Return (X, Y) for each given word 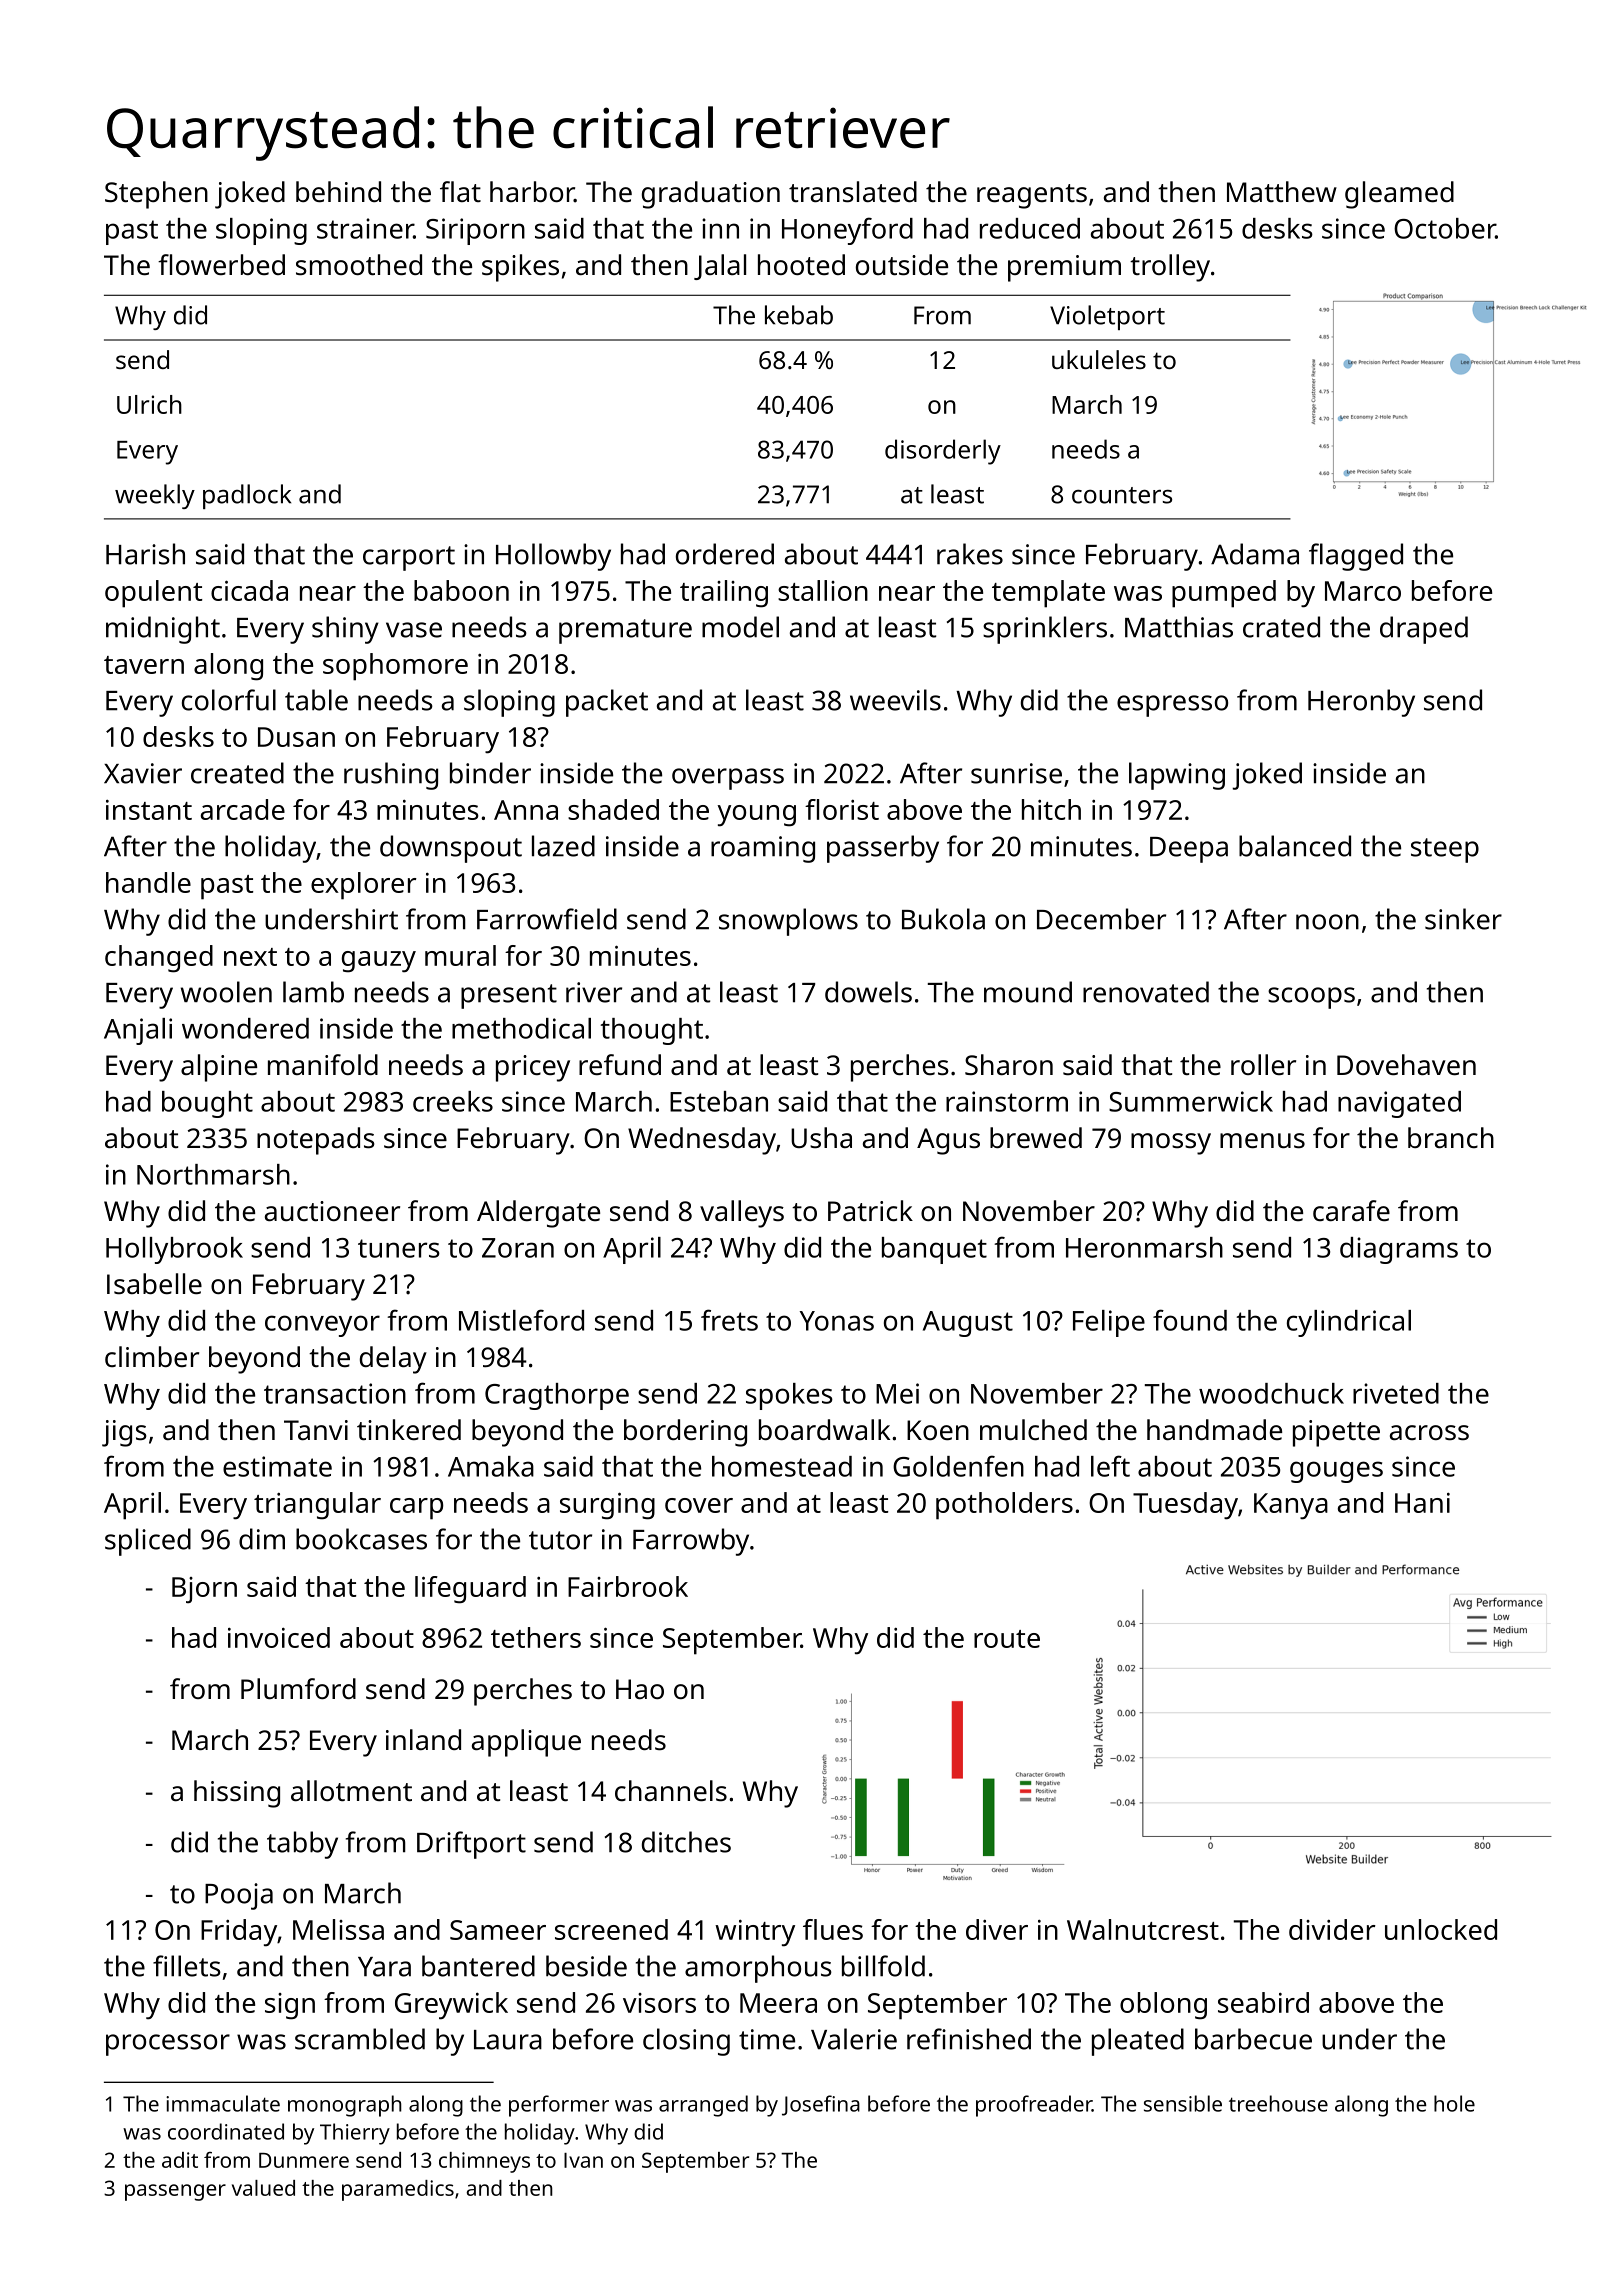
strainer (365, 228)
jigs (124, 1433)
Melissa (338, 1929)
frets (729, 1320)
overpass (728, 779)
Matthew (1282, 191)
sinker (1463, 919)
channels (671, 1791)
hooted (801, 264)
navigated (1399, 1104)
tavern (144, 665)
